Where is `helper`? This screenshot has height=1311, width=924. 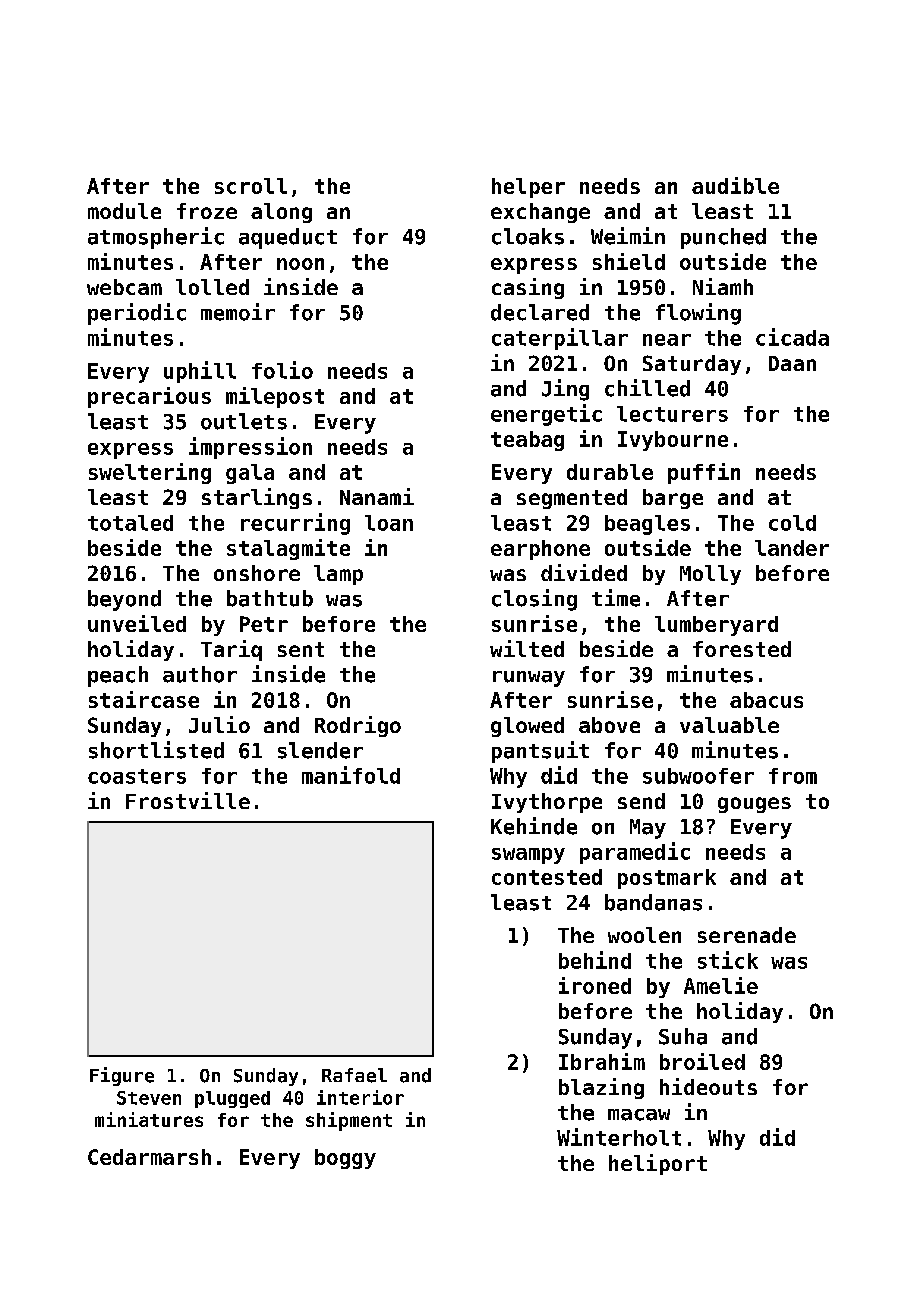
helper is located at coordinates (528, 188).
